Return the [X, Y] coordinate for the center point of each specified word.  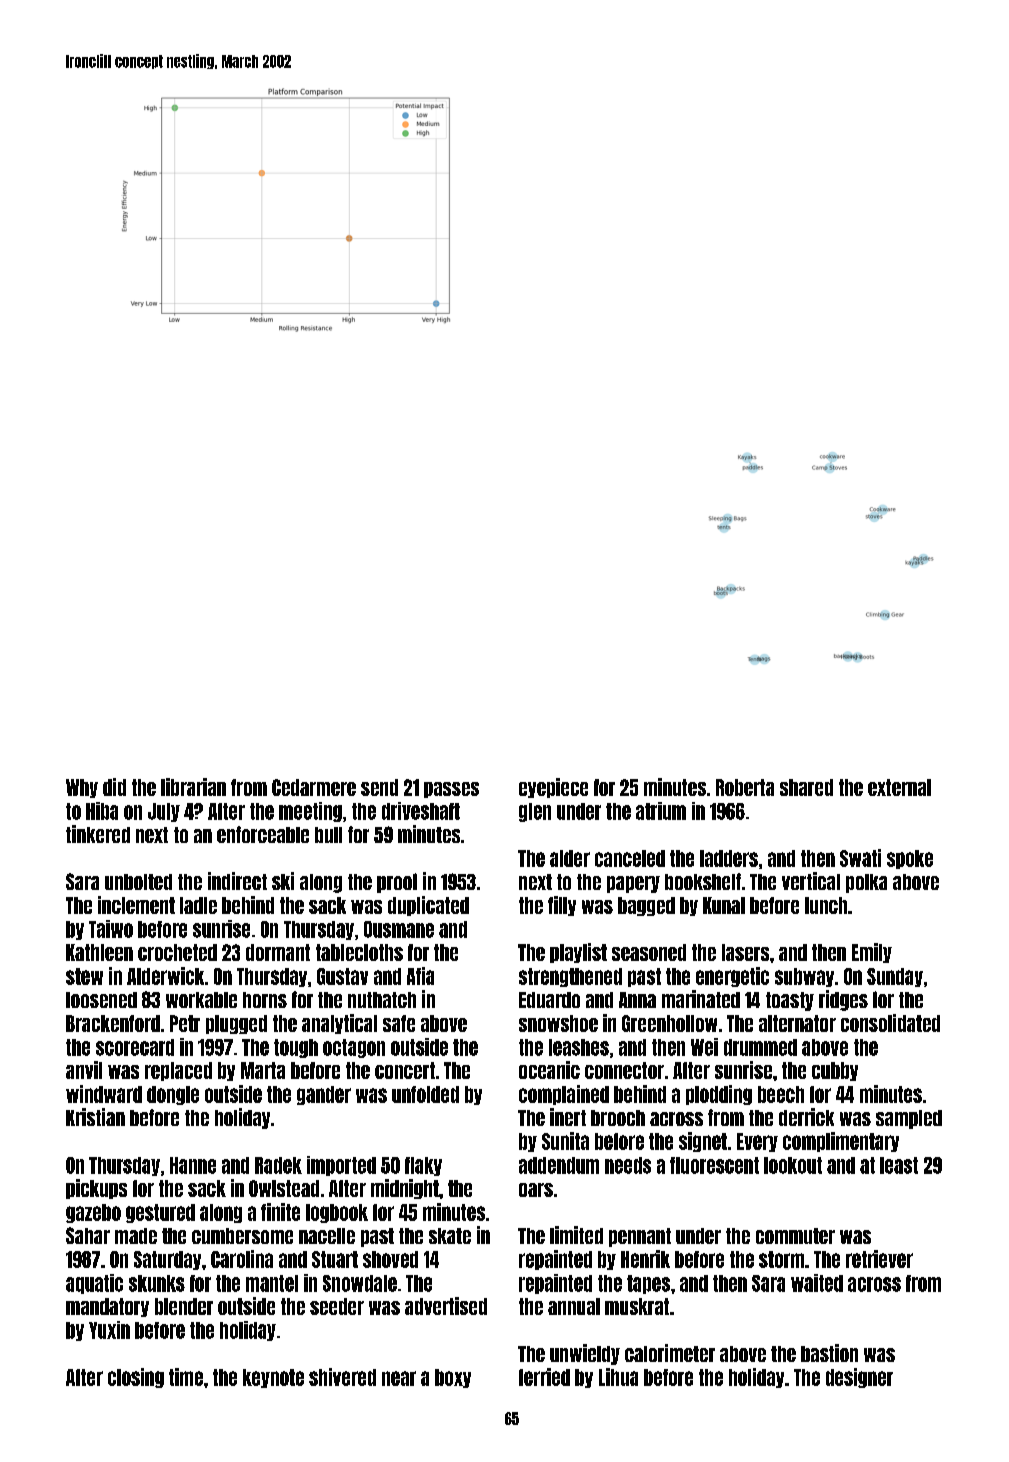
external [899, 787]
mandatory [107, 1307]
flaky [423, 1166]
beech [781, 1094]
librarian [193, 787]
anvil [84, 1070]
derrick [806, 1117]
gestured [160, 1213]
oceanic [549, 1070]
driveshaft [421, 811]
